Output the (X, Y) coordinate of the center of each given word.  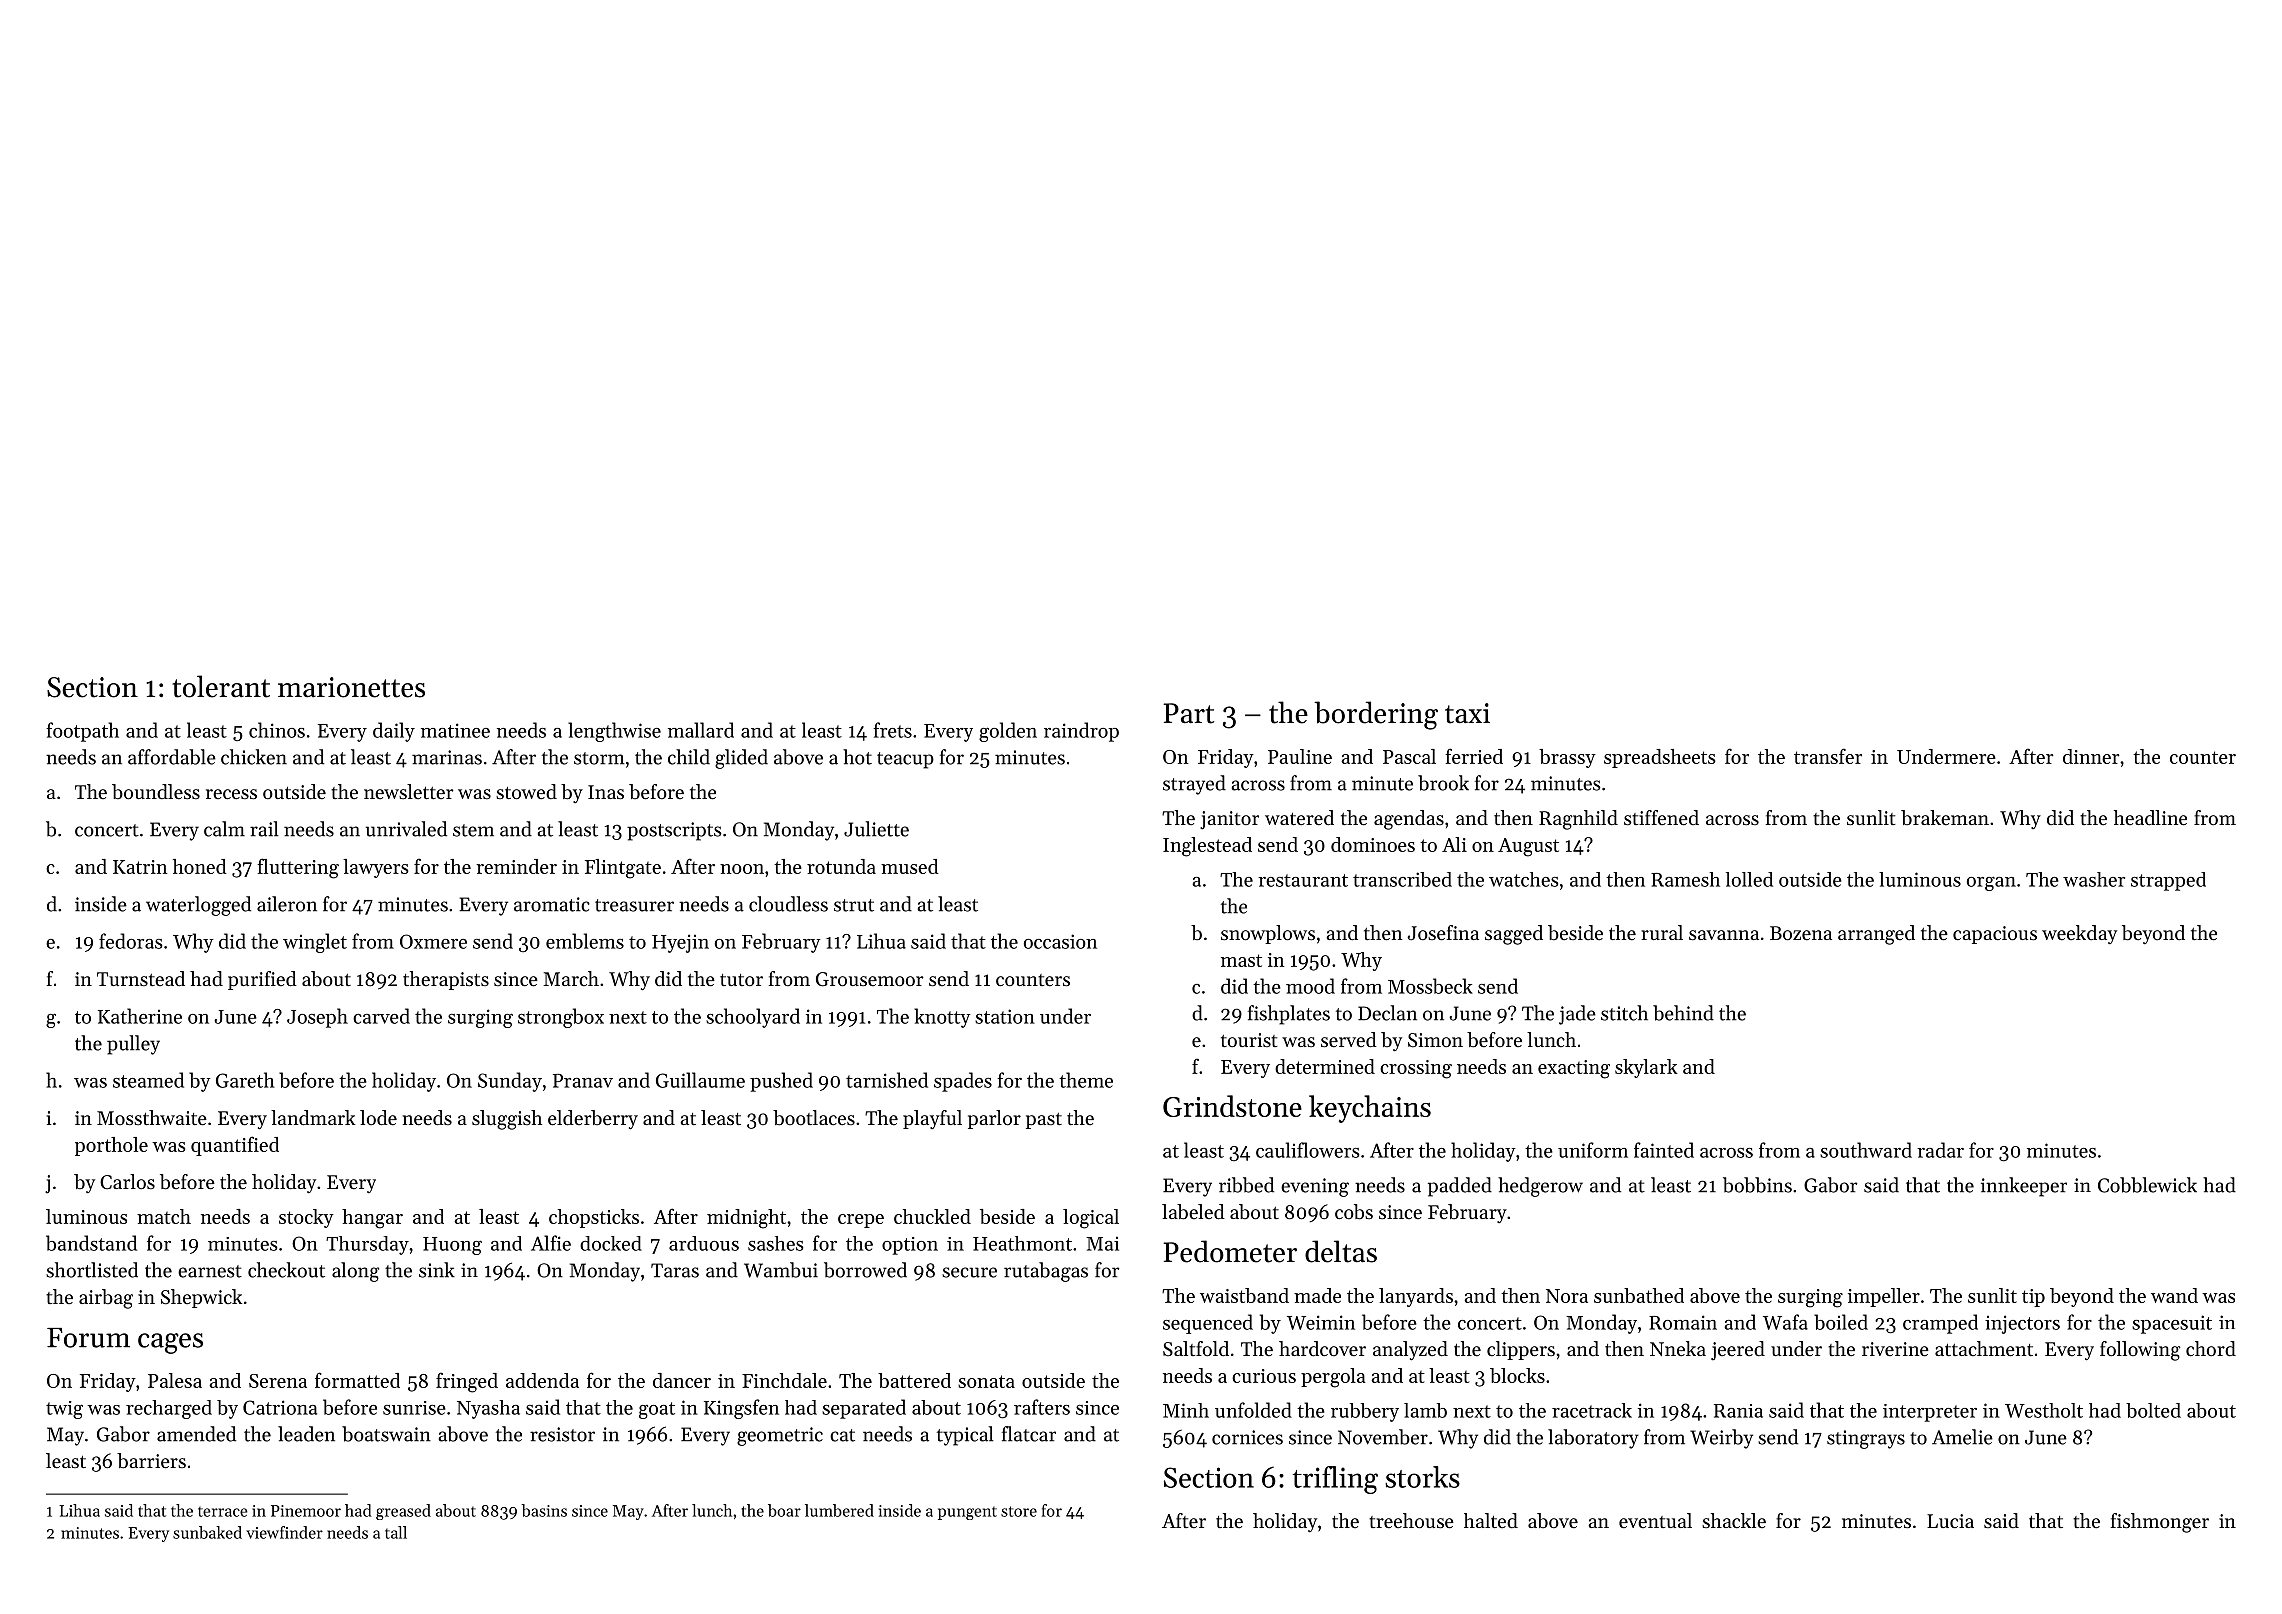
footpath (82, 732)
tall (396, 1532)
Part (1188, 713)
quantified (235, 1146)
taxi (1467, 713)
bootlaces (814, 1118)
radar (1940, 1150)
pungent (967, 1513)
